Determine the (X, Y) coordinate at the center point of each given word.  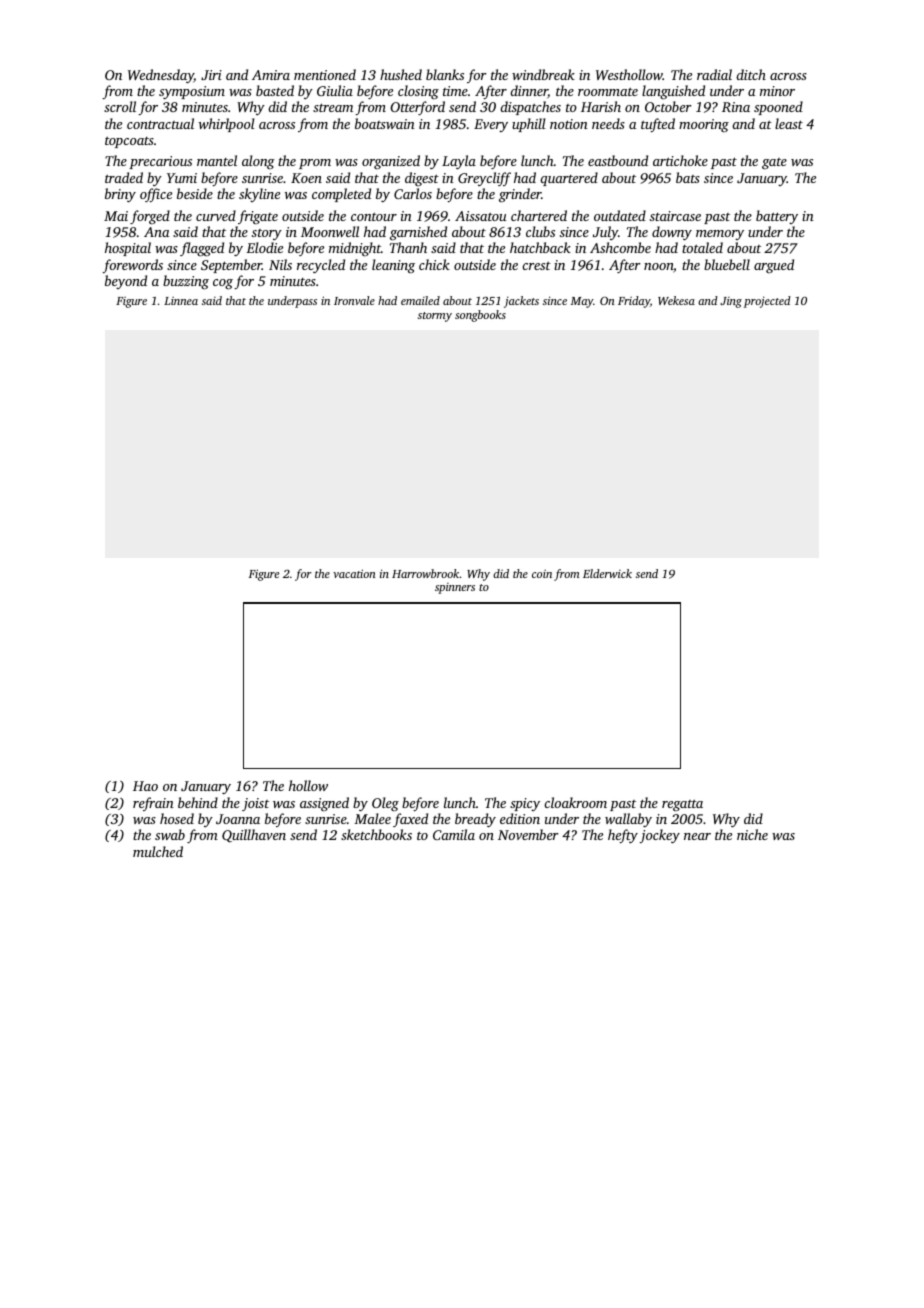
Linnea (181, 301)
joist (255, 804)
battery (777, 217)
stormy (435, 317)
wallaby (628, 820)
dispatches (530, 108)
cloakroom (575, 802)
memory (720, 235)
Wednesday (161, 76)
